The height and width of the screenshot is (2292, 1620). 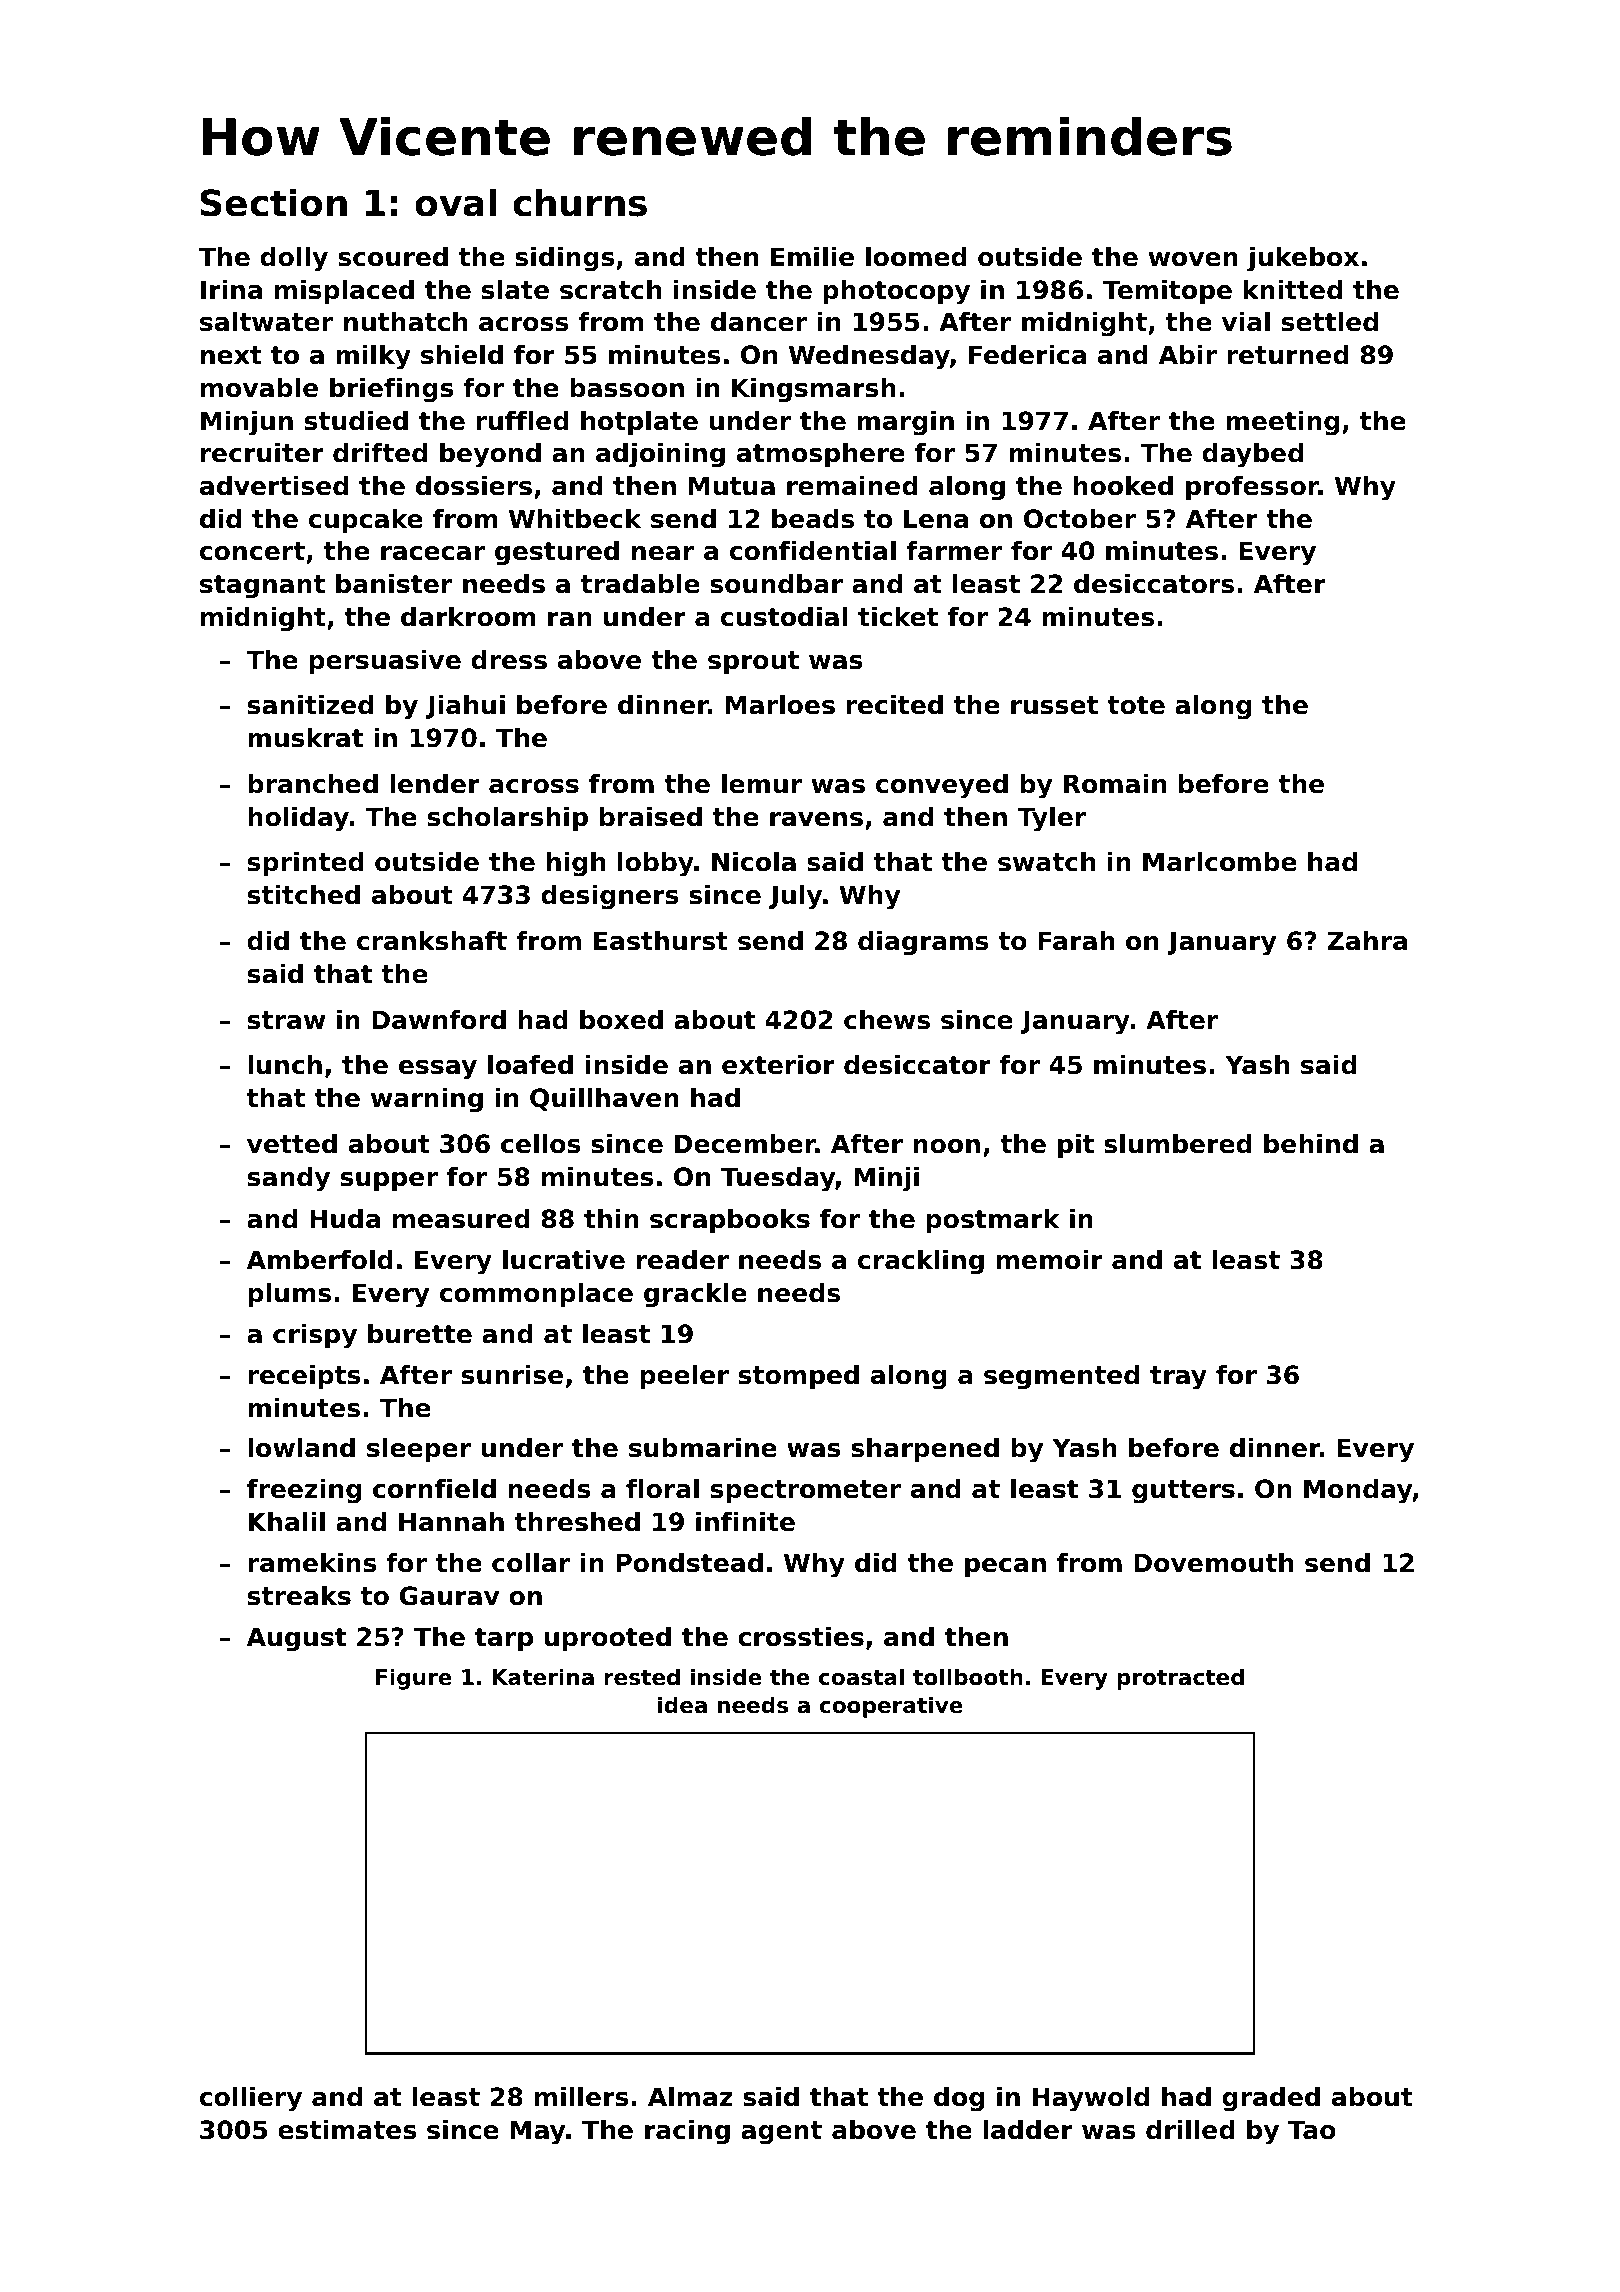 I want to click on tray, so click(x=1178, y=1378).
